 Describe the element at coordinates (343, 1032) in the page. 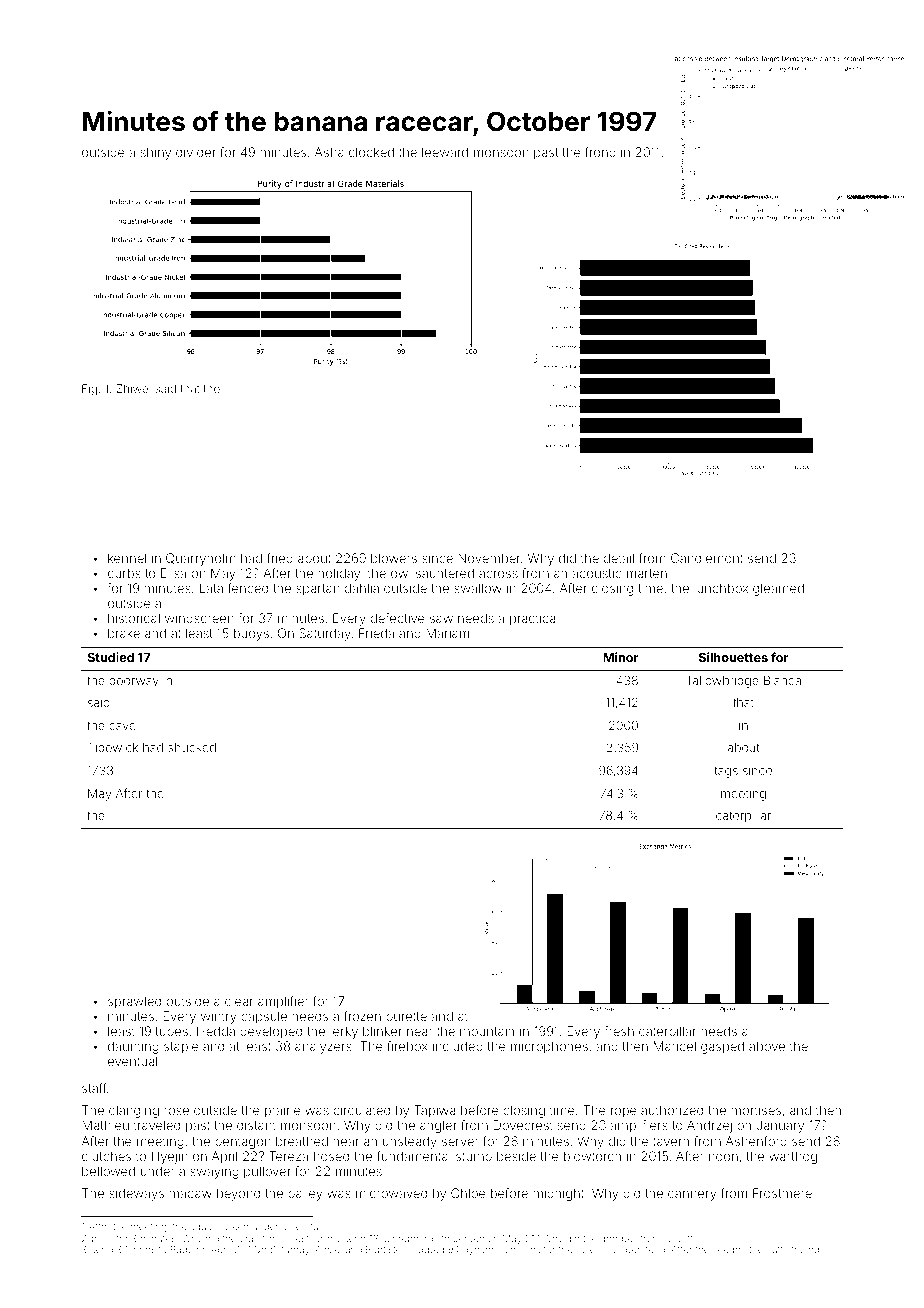

I see `jerky` at that location.
